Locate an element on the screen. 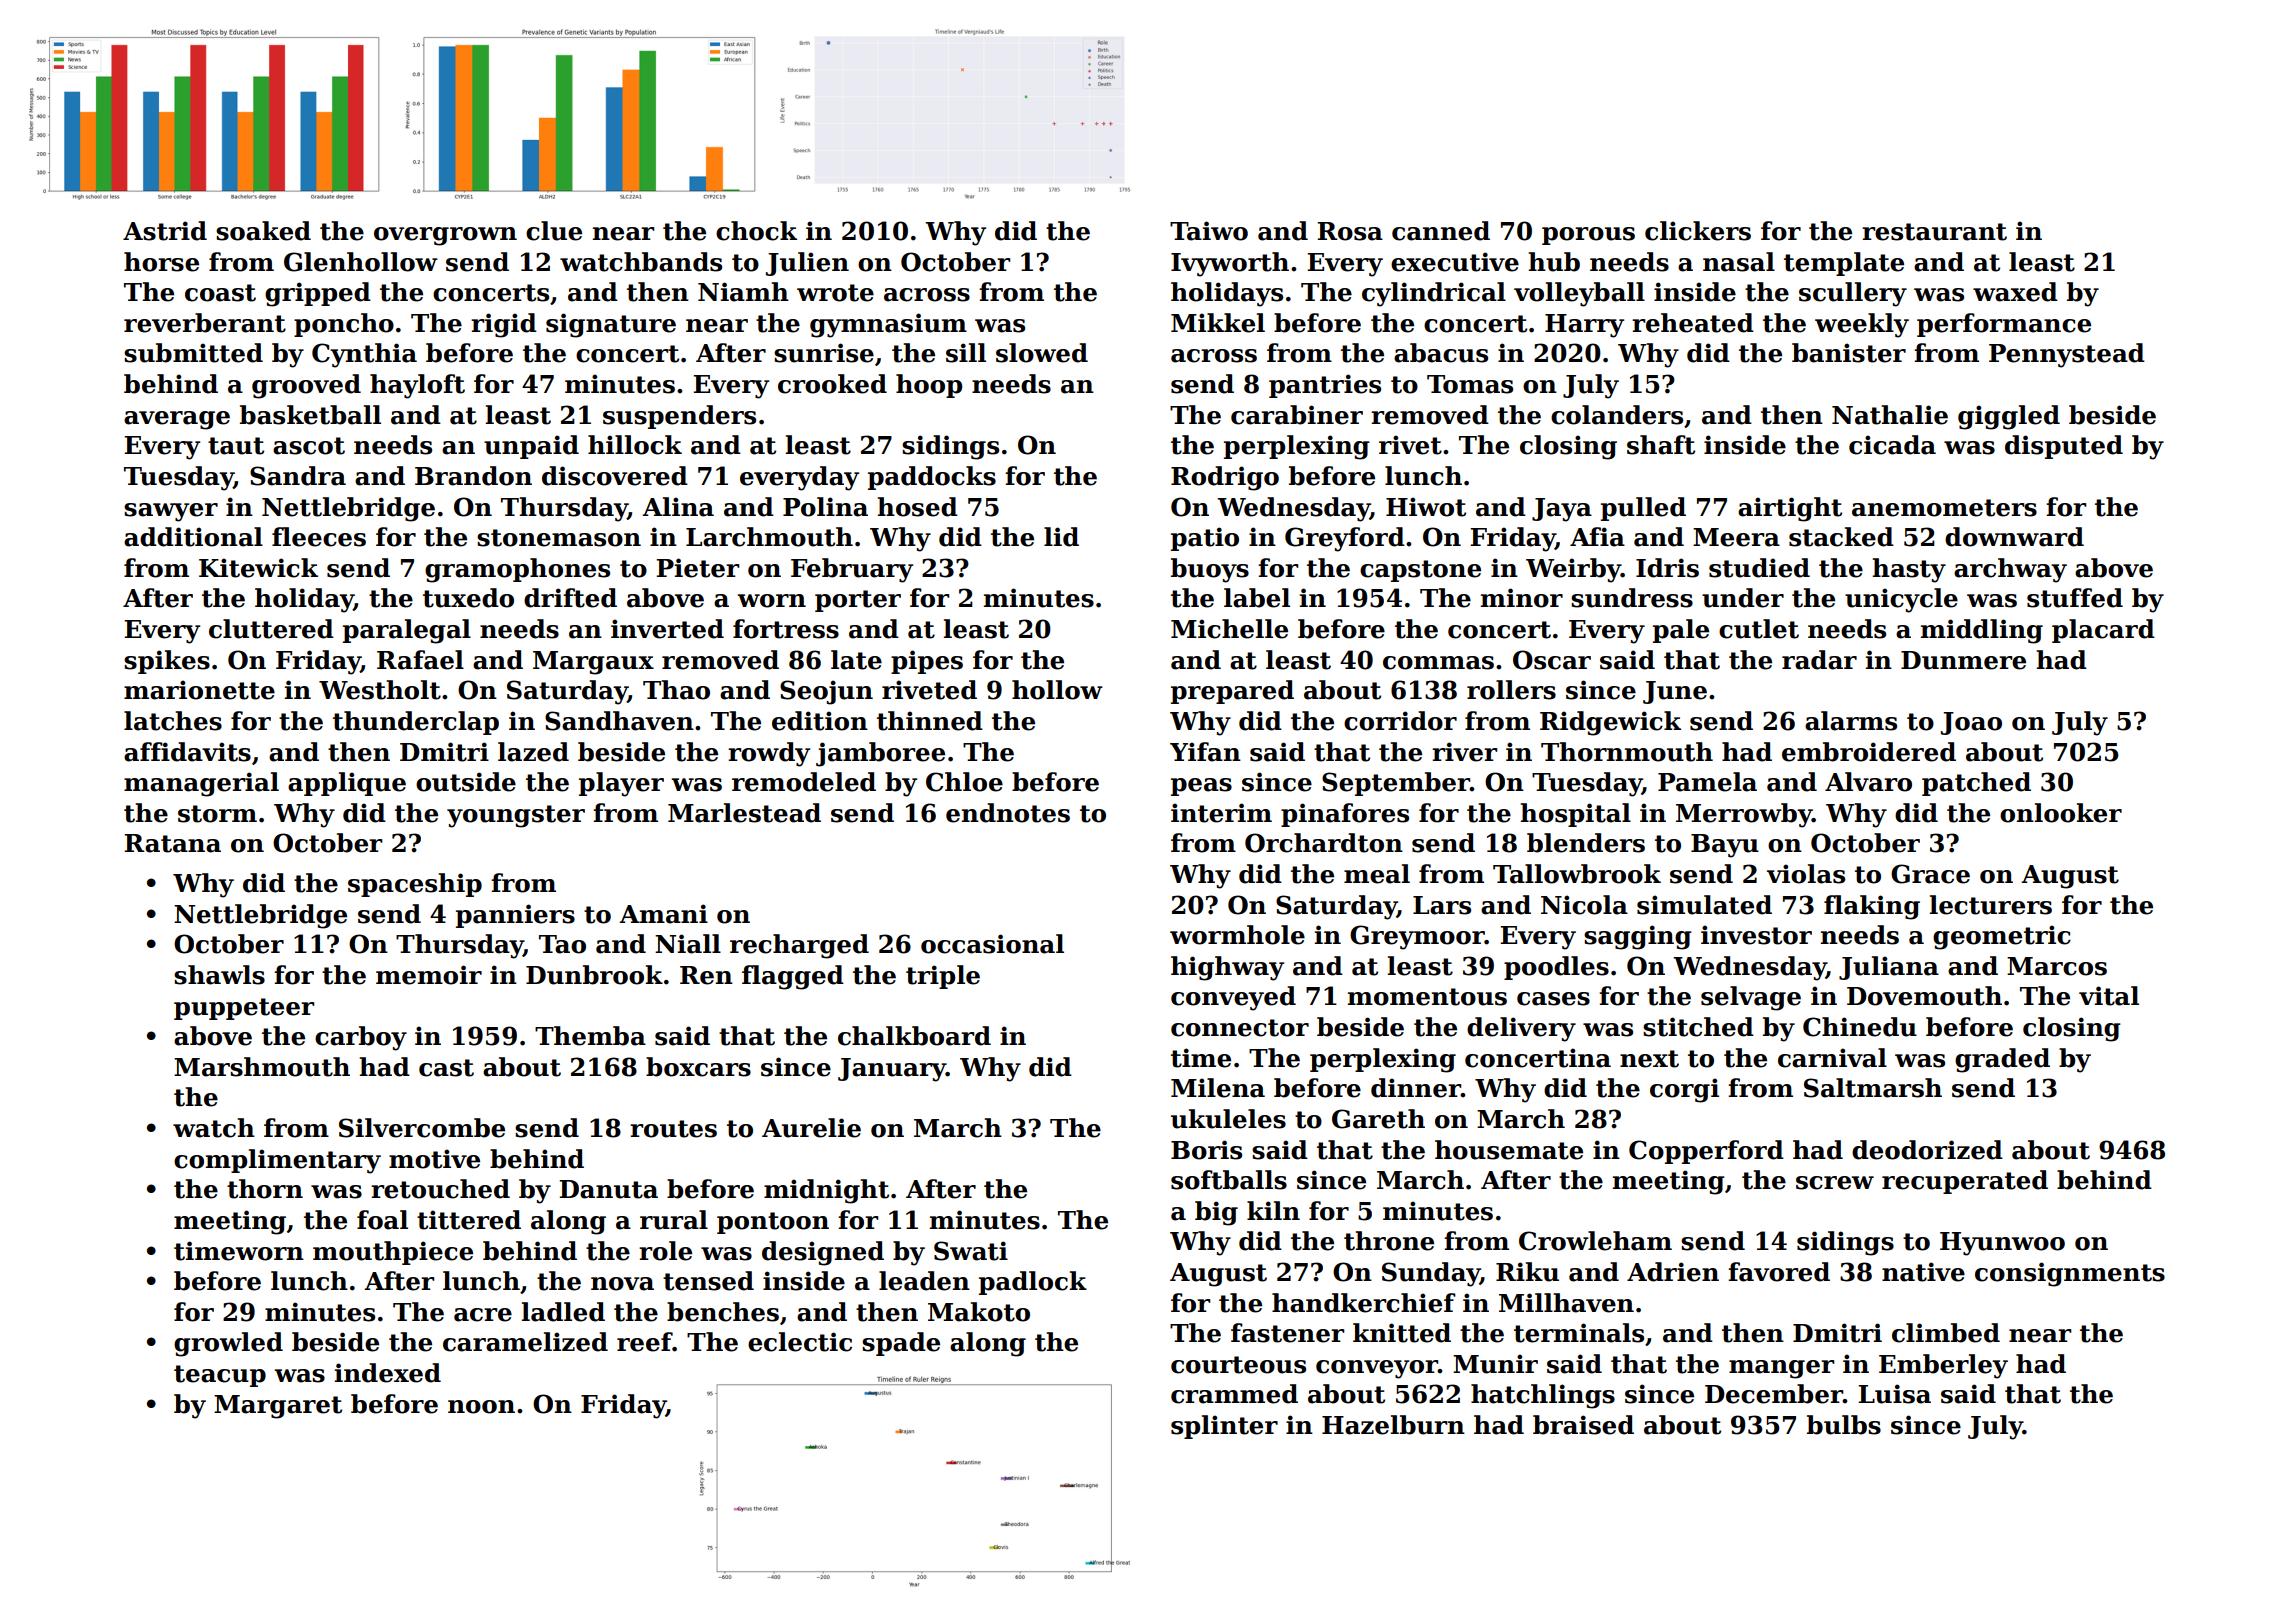 The width and height of the screenshot is (2292, 1620). graded is located at coordinates (2002, 1060).
